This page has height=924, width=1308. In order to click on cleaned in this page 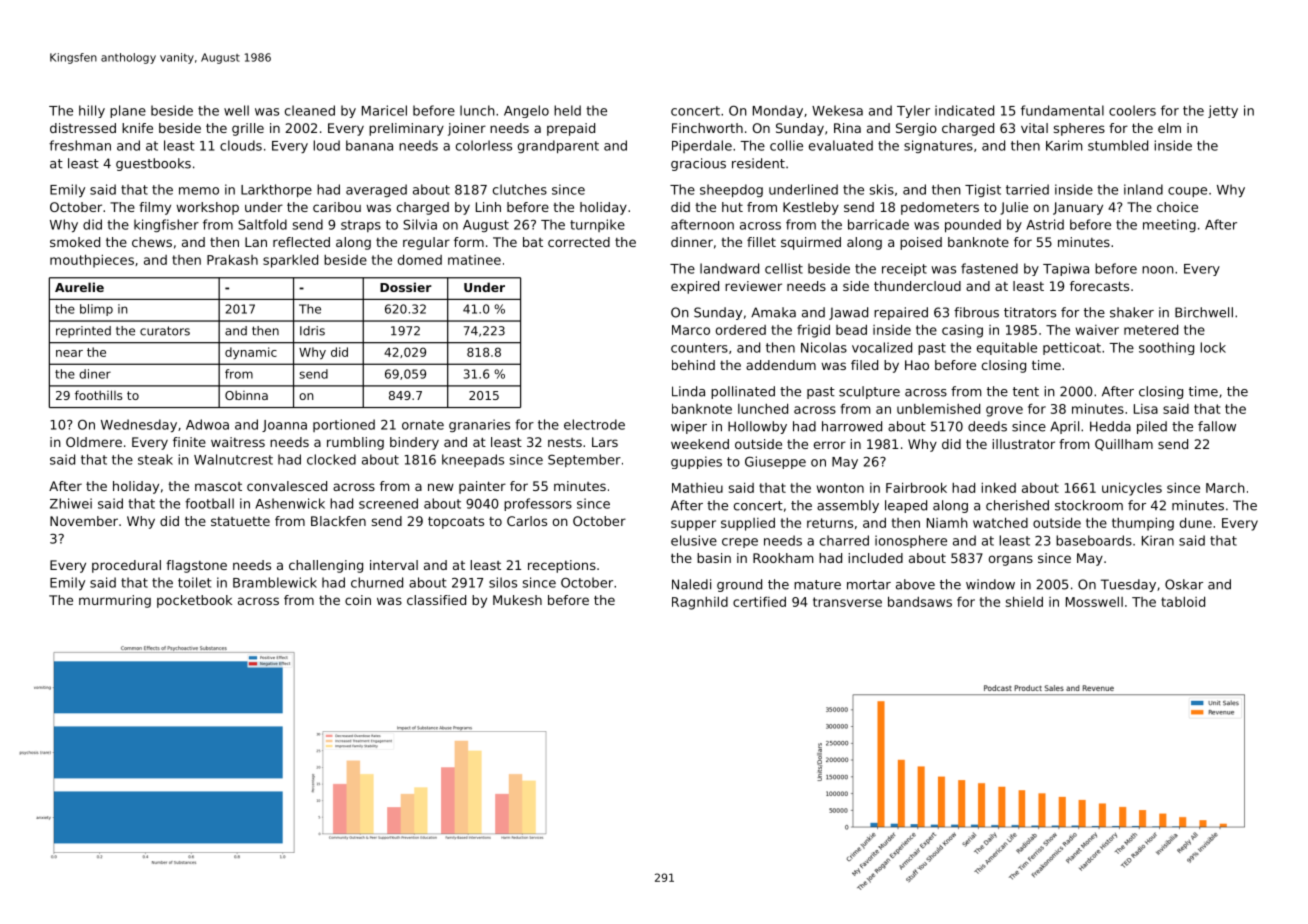, I will do `click(310, 110)`.
